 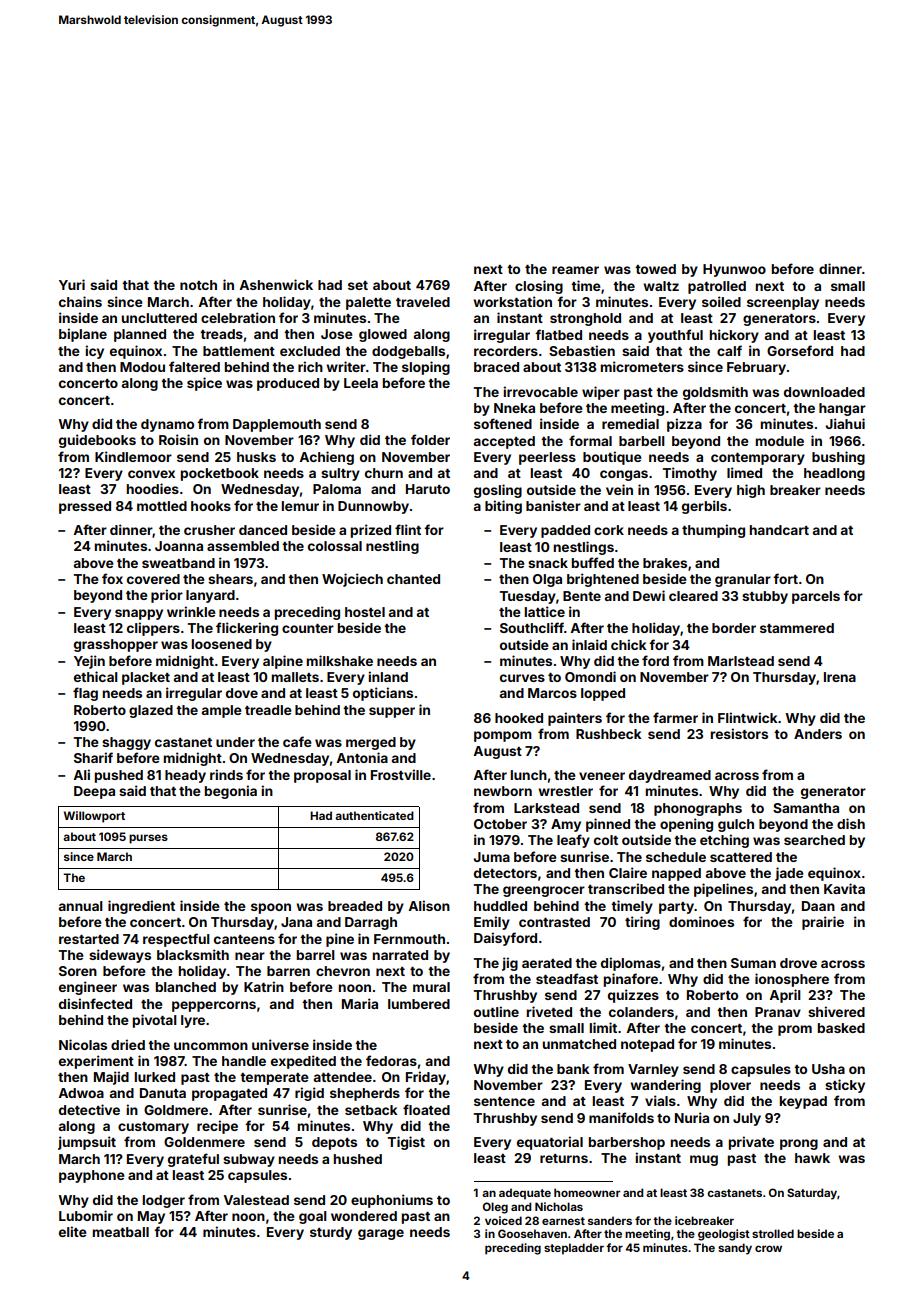 What do you see at coordinates (544, 891) in the page?
I see `greengrocer` at bounding box center [544, 891].
